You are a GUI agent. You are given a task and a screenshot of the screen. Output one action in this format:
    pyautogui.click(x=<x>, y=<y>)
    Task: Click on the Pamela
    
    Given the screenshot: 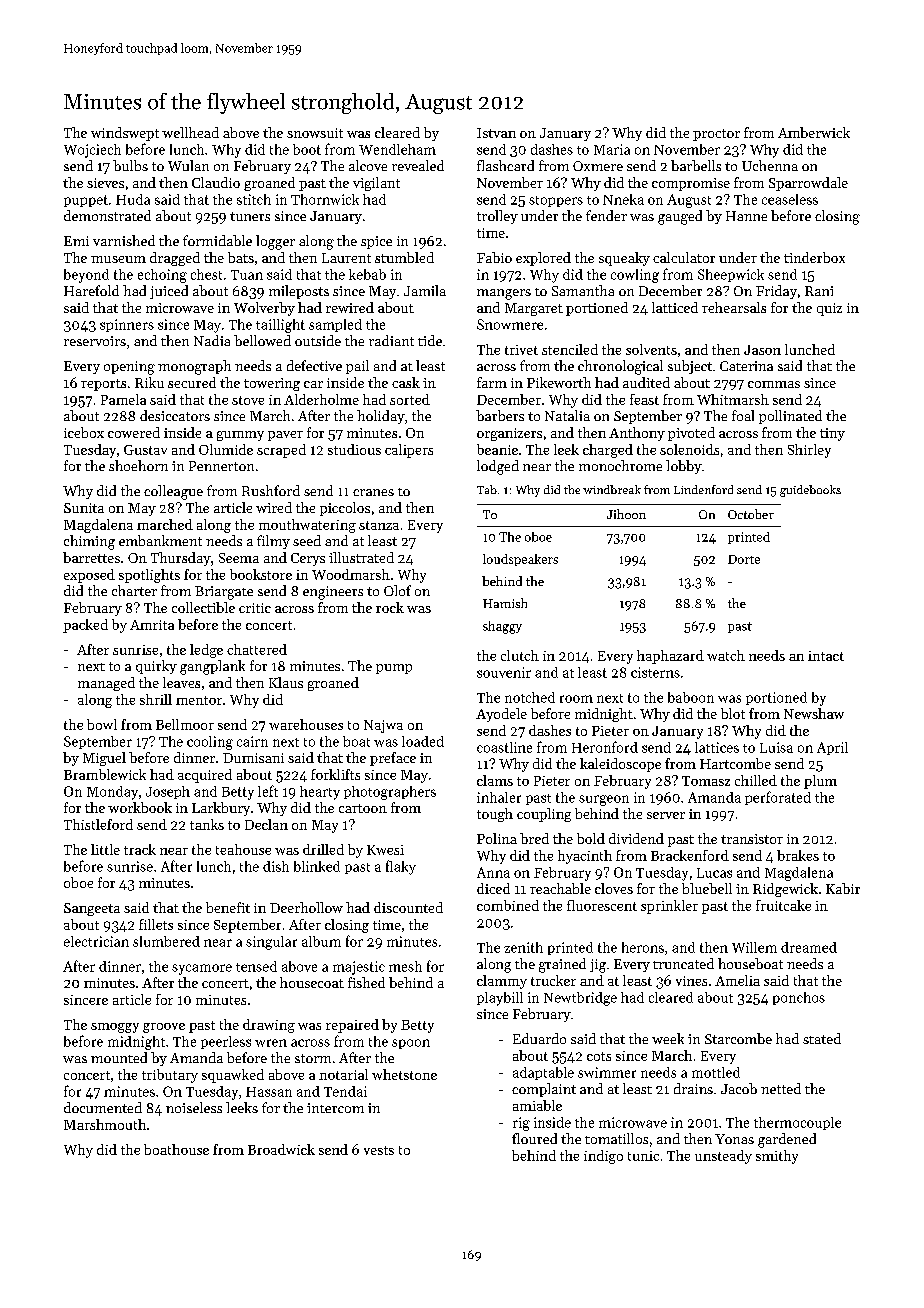 What is the action you would take?
    pyautogui.click(x=123, y=399)
